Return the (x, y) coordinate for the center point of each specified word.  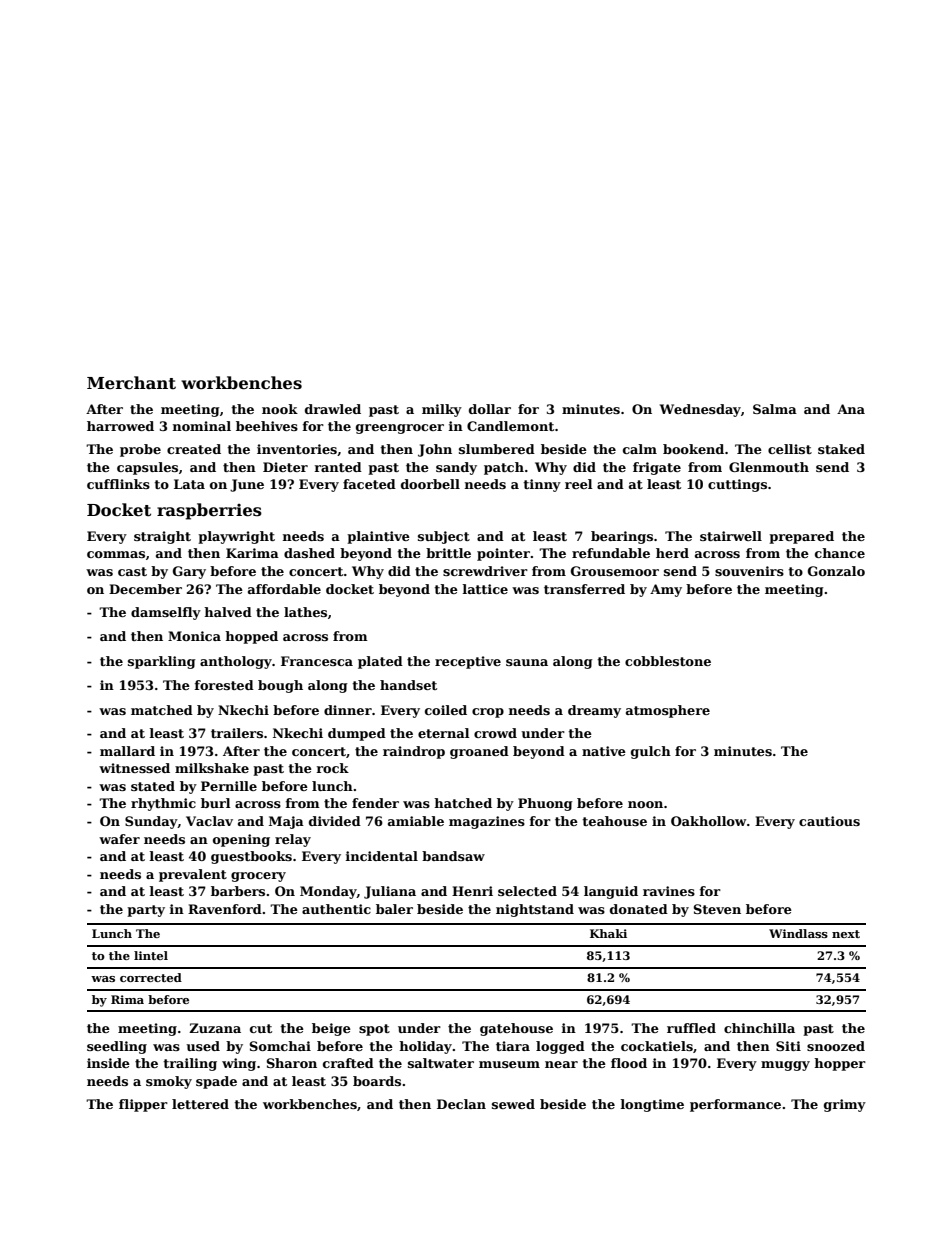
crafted (348, 1063)
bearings (622, 537)
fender (375, 803)
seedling (117, 1047)
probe (140, 450)
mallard (127, 751)
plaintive (378, 537)
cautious (829, 821)
